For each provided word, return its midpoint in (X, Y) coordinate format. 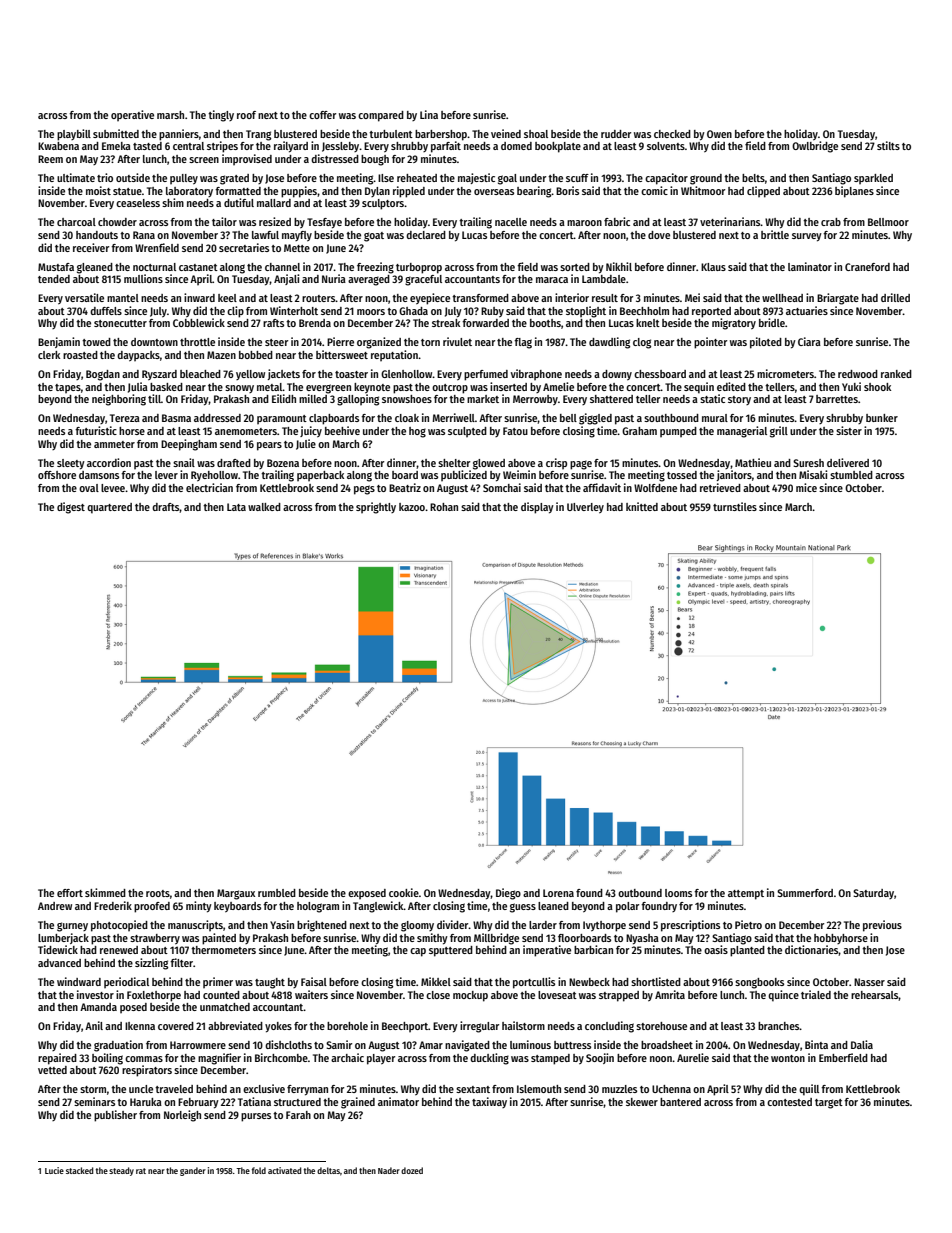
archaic (347, 1057)
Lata (236, 507)
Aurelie (693, 1057)
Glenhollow (407, 374)
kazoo (412, 507)
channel (282, 267)
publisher (115, 1116)
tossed (682, 475)
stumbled (851, 475)
